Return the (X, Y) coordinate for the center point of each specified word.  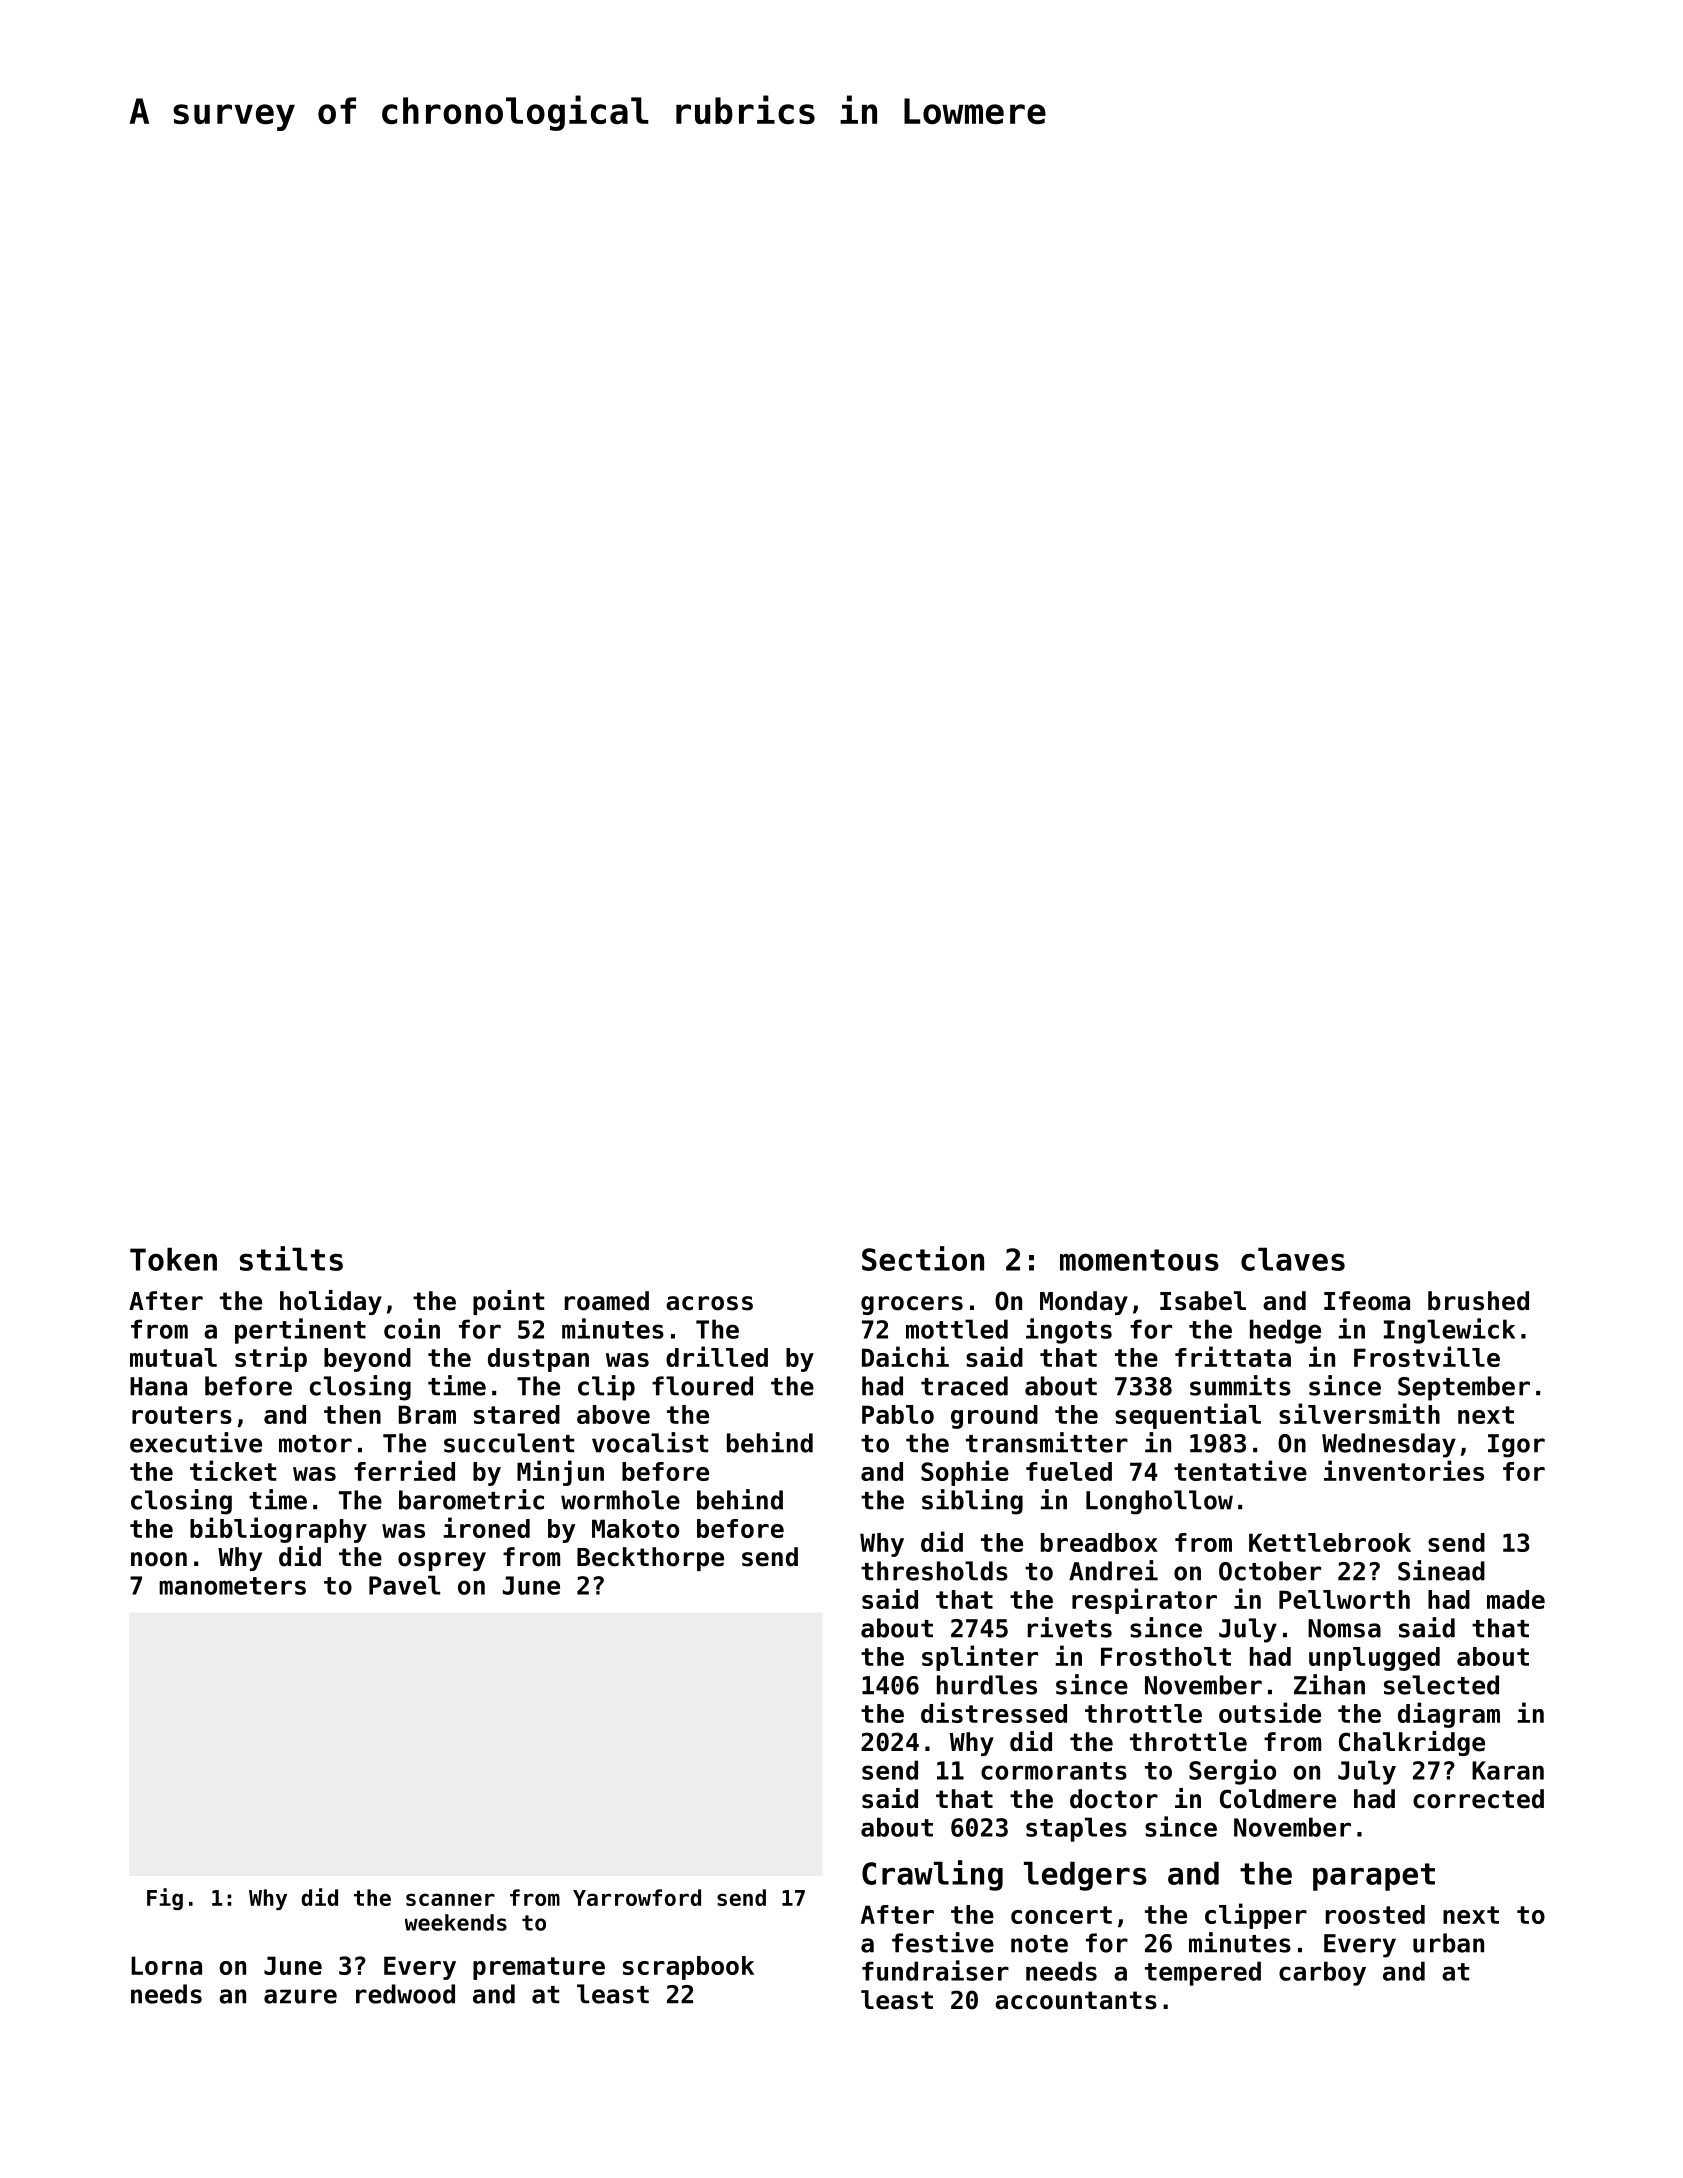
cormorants (1054, 1771)
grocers (912, 1305)
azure (300, 1996)
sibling (972, 1502)
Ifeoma (1367, 1301)
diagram (1449, 1715)
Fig (165, 1899)
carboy (1322, 1973)
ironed (486, 1527)
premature (539, 1968)
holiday (331, 1302)
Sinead (1441, 1570)
